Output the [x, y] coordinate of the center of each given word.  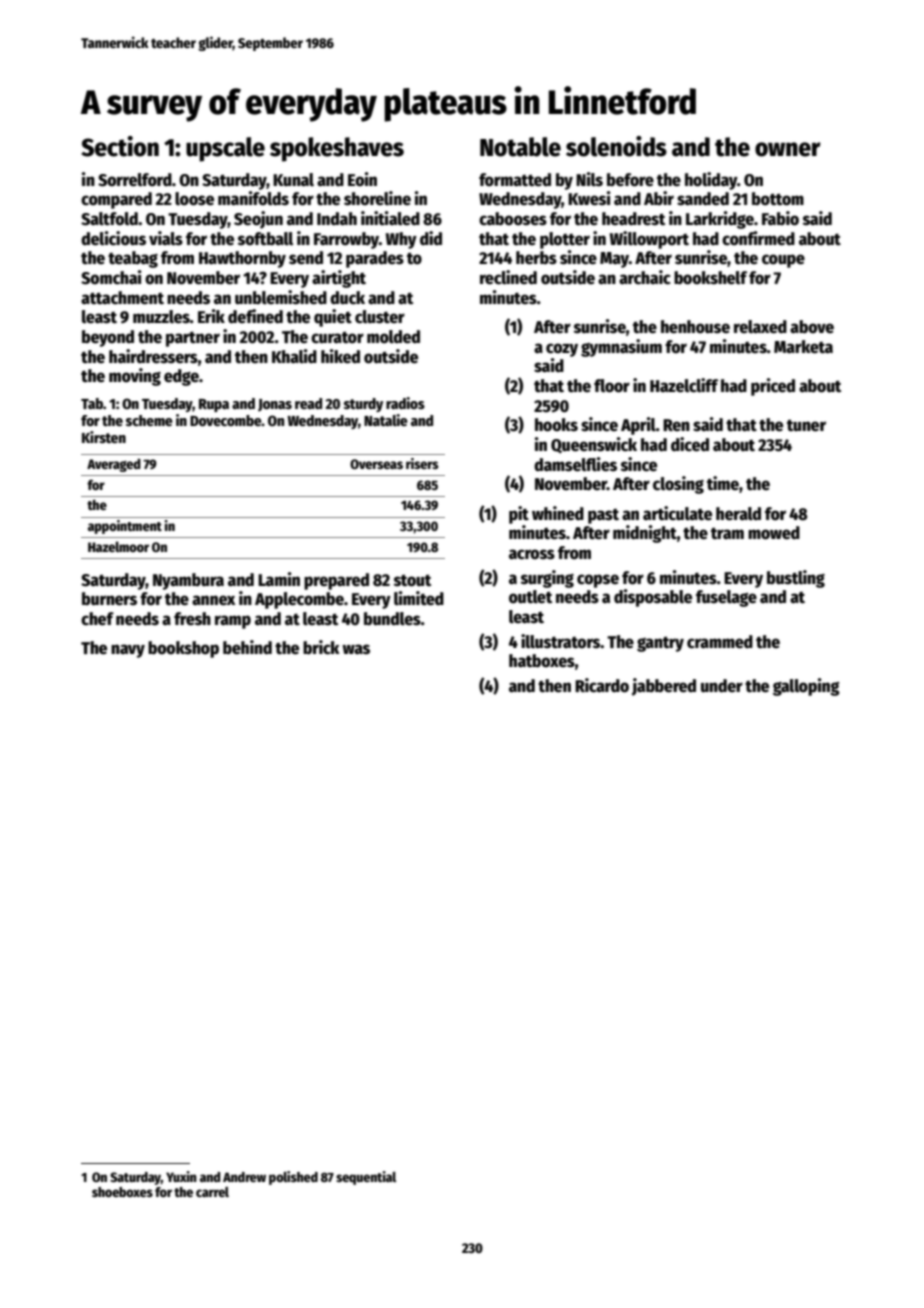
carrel [212, 1192]
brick [321, 647]
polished [293, 1178]
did [431, 238]
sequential [366, 1178]
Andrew [244, 1177]
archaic [645, 277]
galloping [806, 687]
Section [120, 146]
